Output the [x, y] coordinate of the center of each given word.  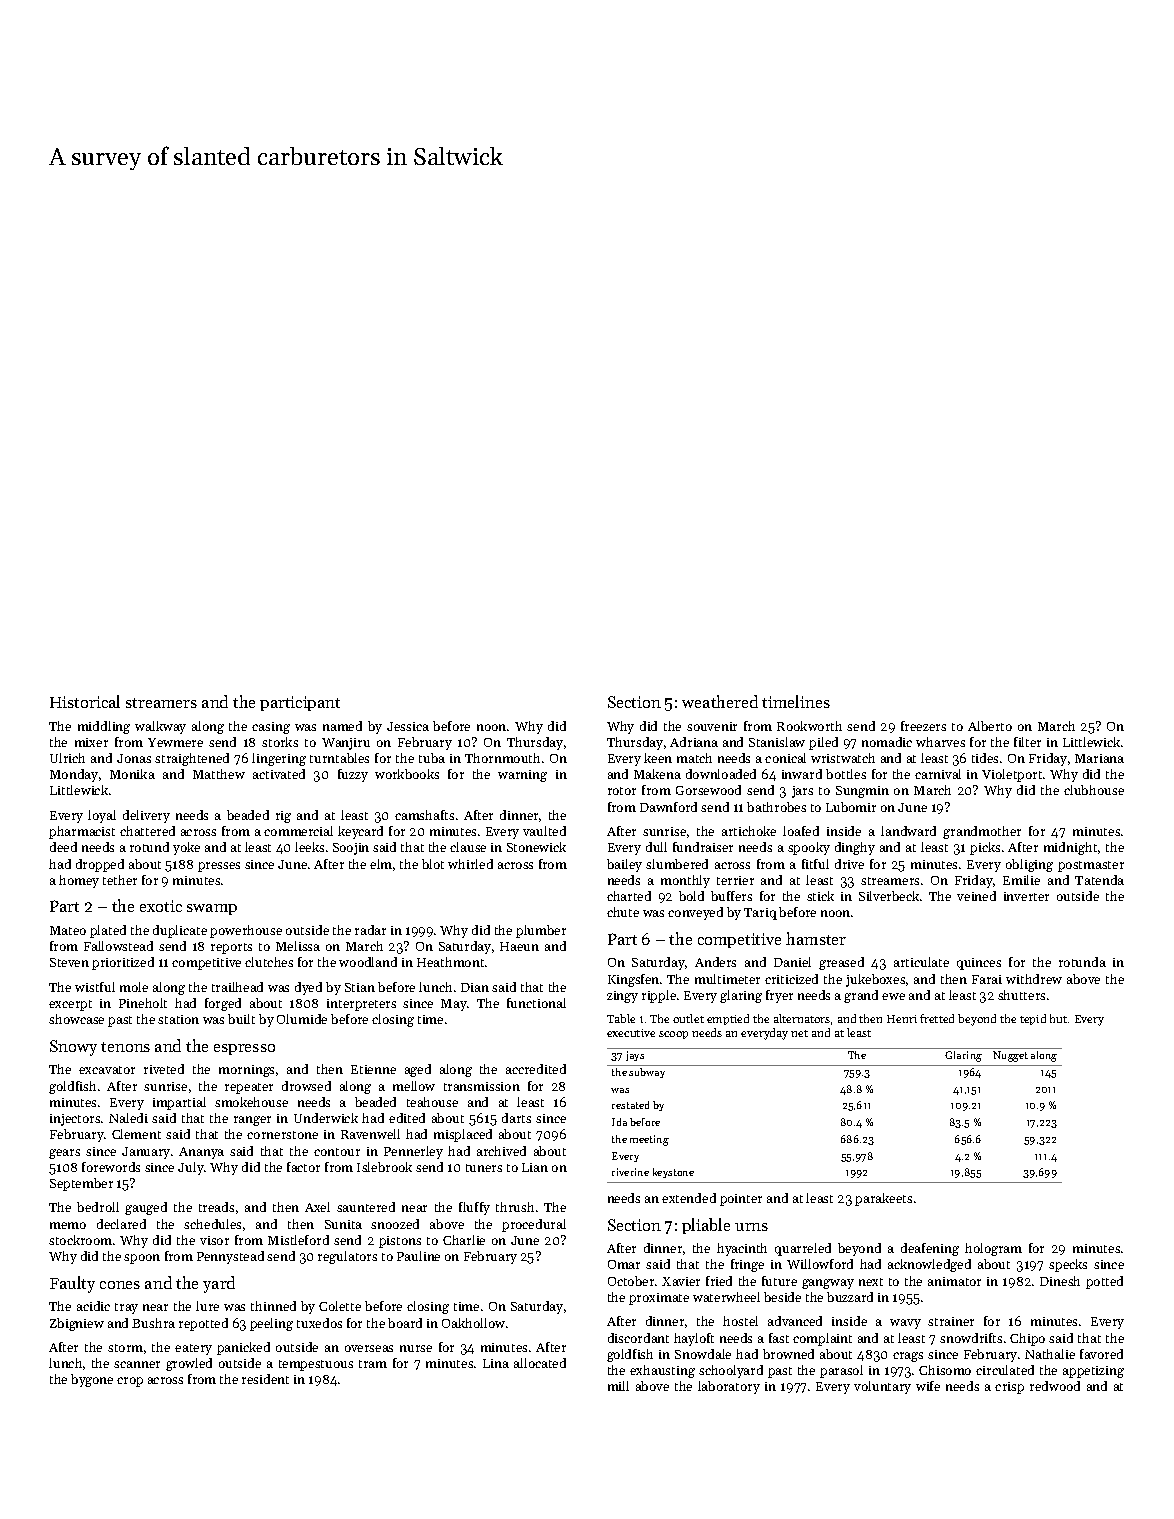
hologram [993, 1249]
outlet [688, 1018]
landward [908, 831]
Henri [902, 1019]
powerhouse [246, 931]
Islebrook [384, 1167]
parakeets [883, 1199]
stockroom [80, 1240]
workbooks [407, 774]
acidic [93, 1306]
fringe [747, 1265]
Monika [132, 774]
